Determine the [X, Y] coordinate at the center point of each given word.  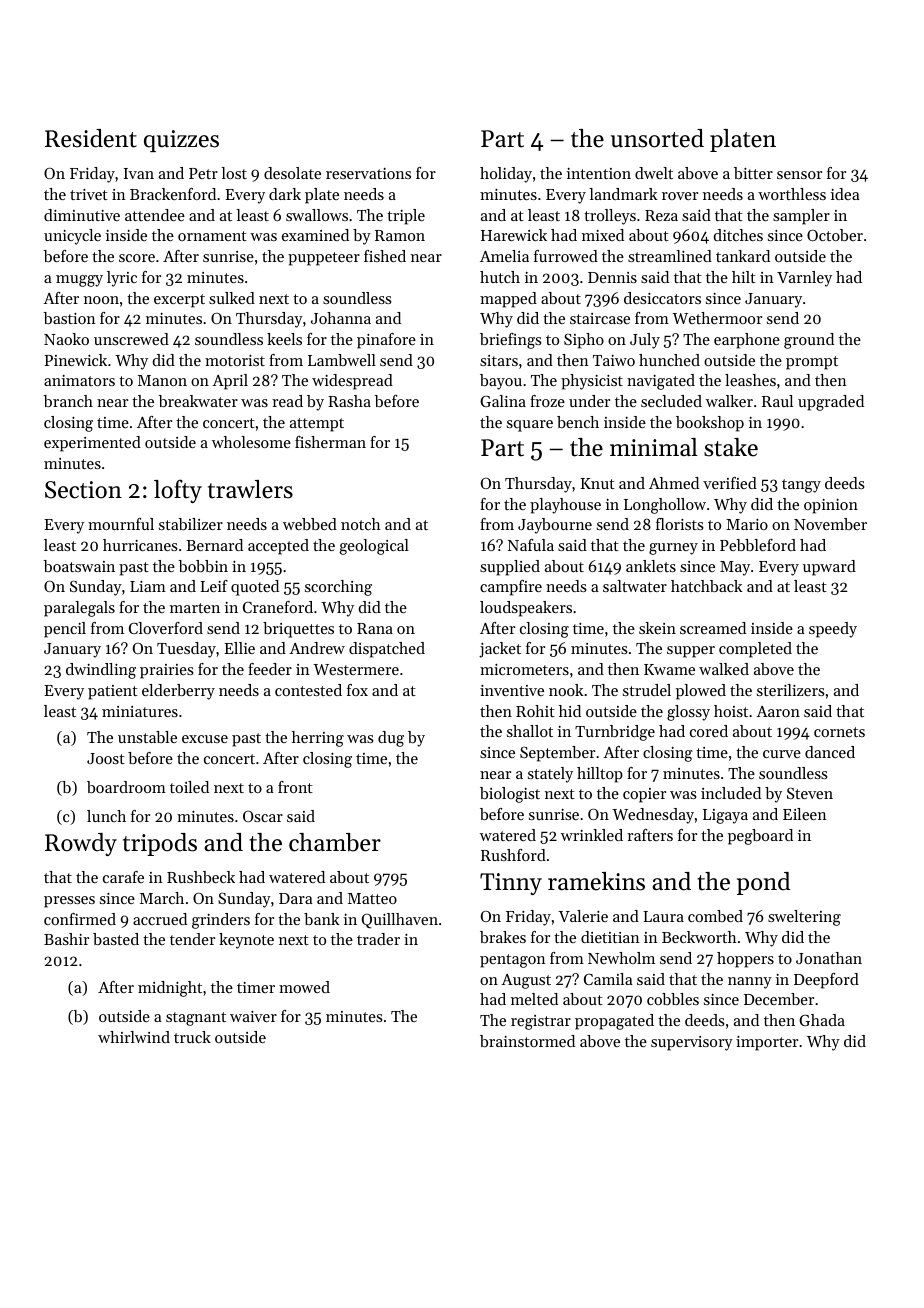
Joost [106, 758]
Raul [777, 401]
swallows [317, 215]
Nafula [531, 545]
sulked [232, 298]
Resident [91, 138]
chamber [335, 842]
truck [192, 1037]
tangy [801, 486]
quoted [255, 588]
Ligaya [725, 816]
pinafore [386, 341]
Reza [661, 215]
